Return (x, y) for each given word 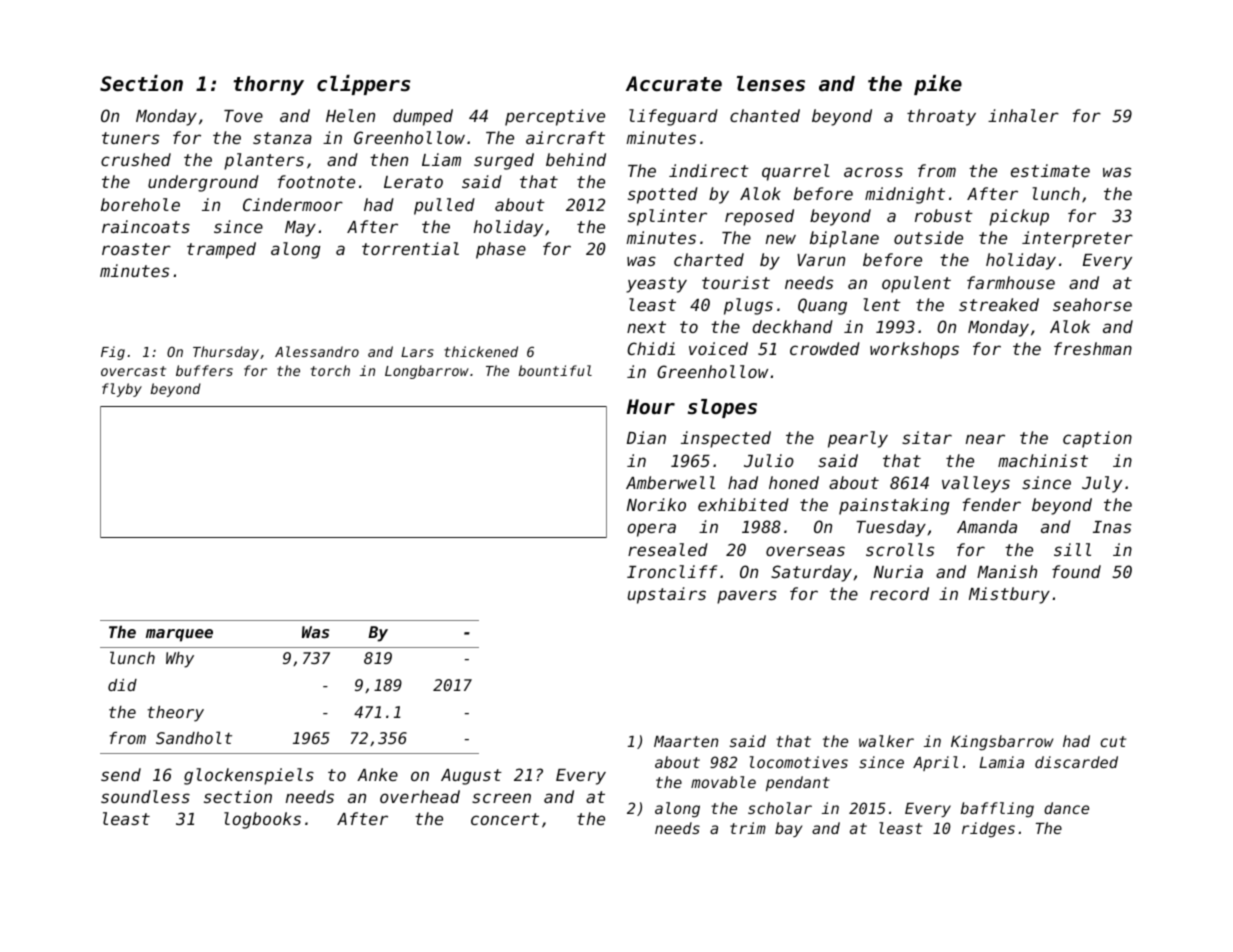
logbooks (262, 820)
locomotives (799, 762)
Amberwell (670, 482)
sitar (927, 437)
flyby (122, 390)
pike (938, 85)
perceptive (555, 117)
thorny (269, 85)
